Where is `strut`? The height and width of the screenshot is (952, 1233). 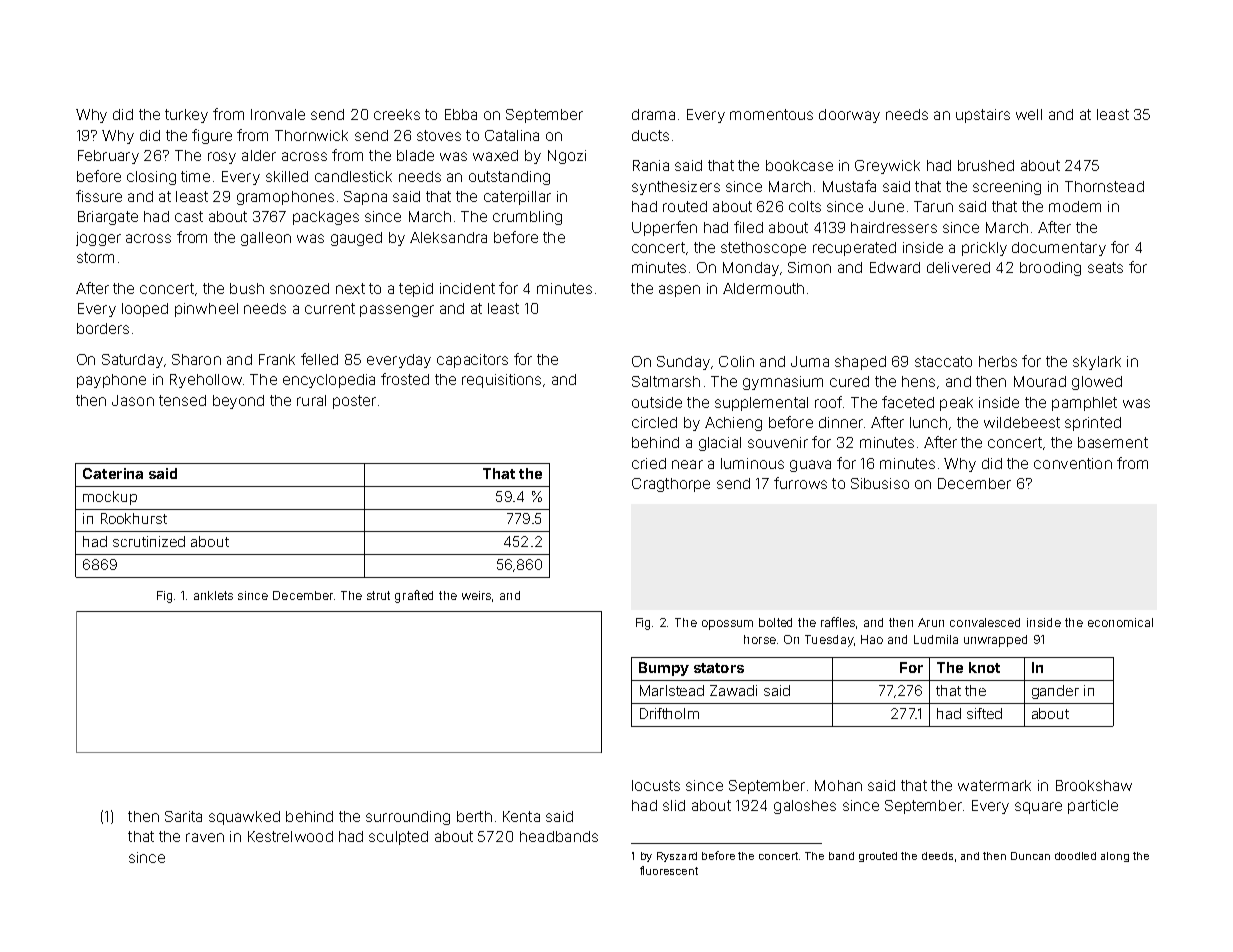 strut is located at coordinates (378, 595).
